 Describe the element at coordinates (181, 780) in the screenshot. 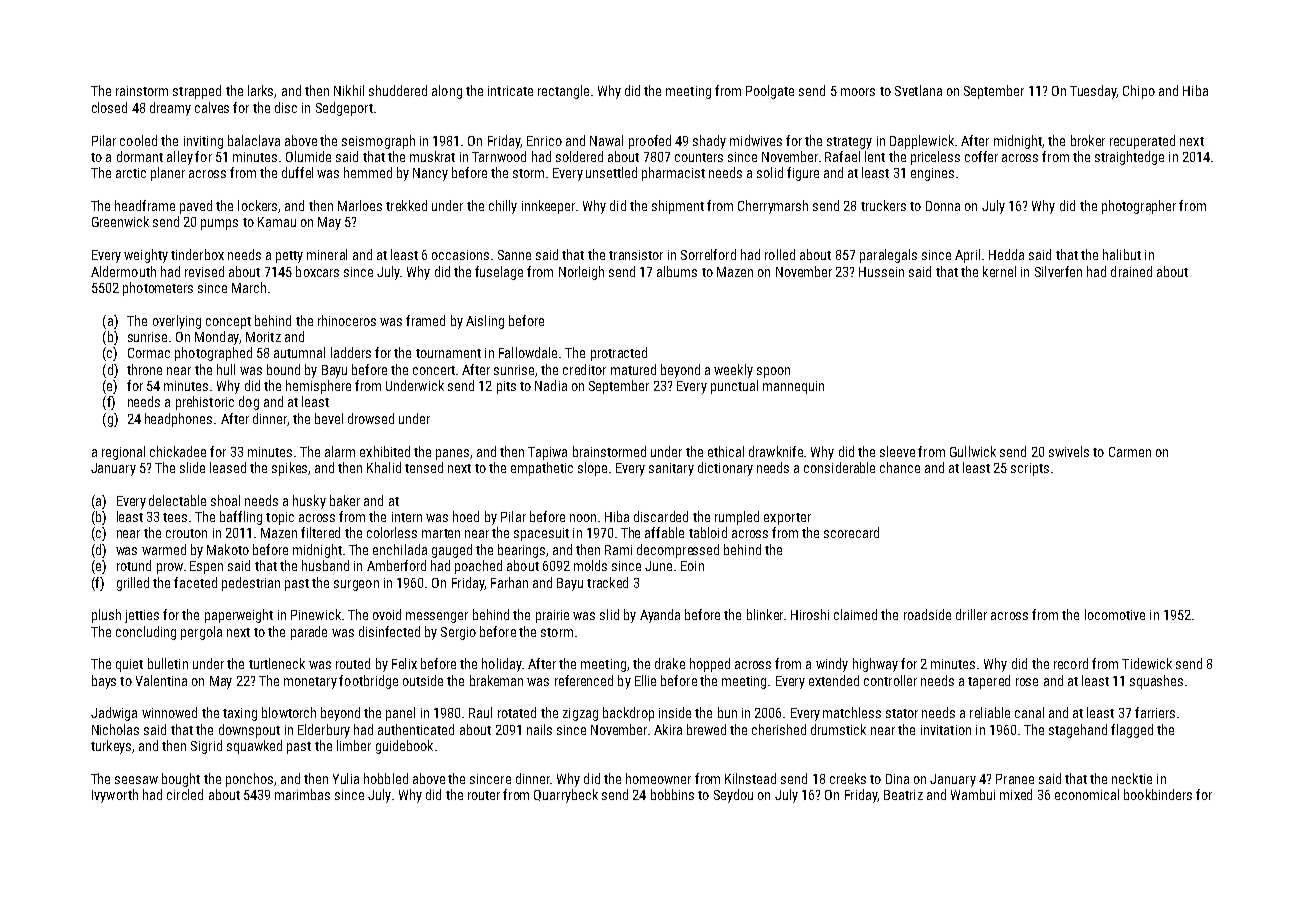

I see `bought` at that location.
